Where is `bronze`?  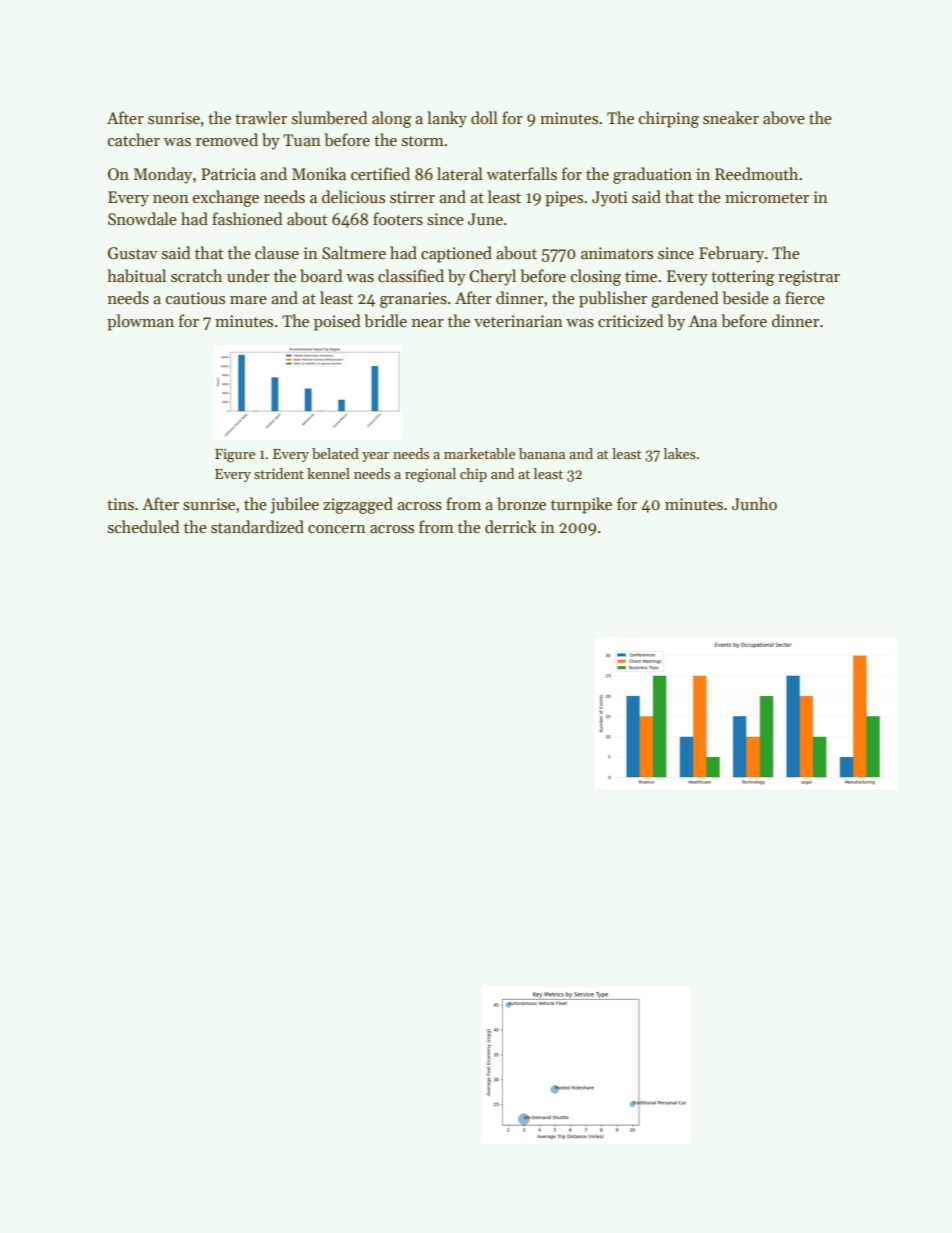 bronze is located at coordinates (521, 503).
